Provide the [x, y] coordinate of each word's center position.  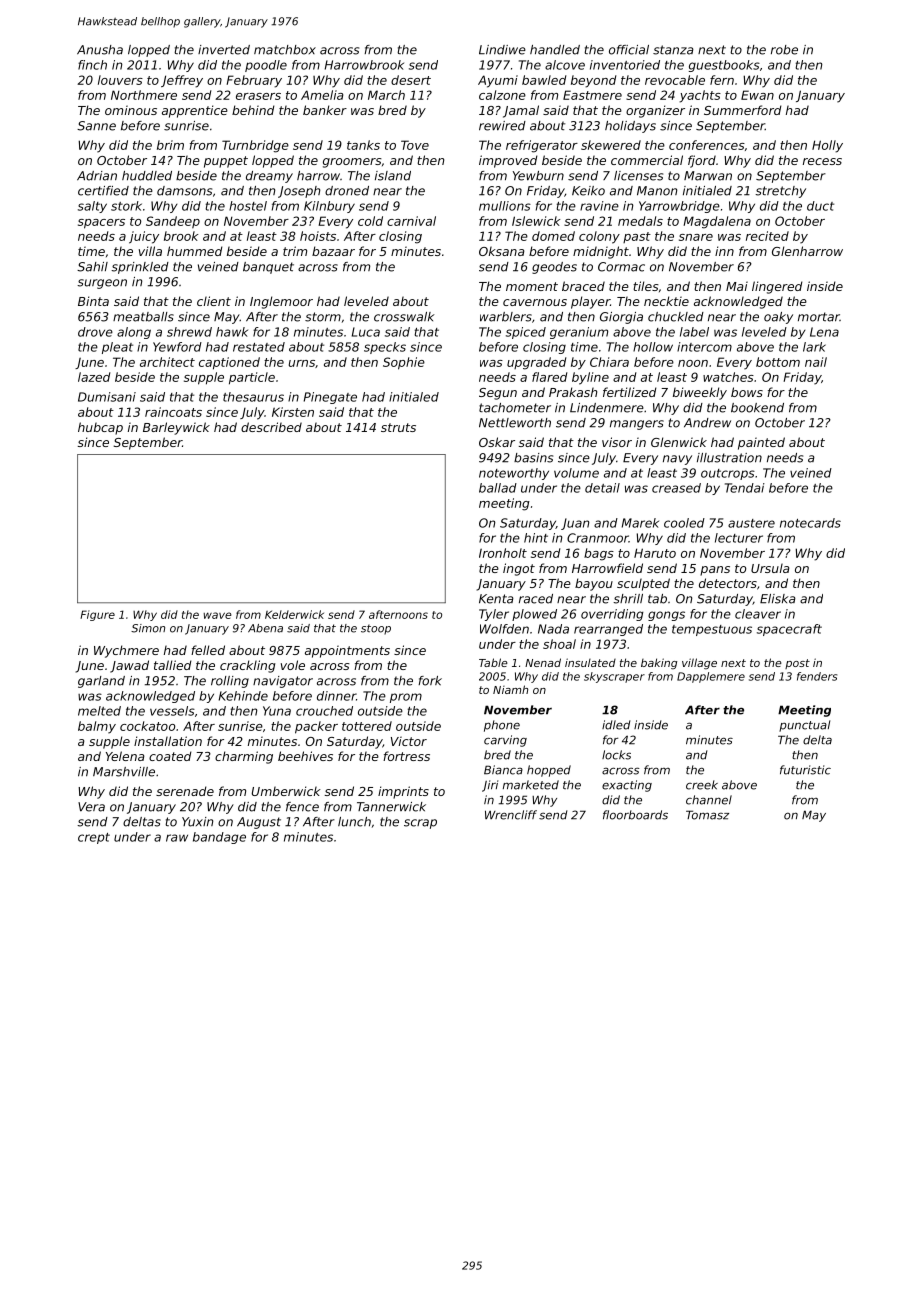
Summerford [743, 110]
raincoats [173, 412]
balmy [97, 727]
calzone [502, 95]
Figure [97, 615]
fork [430, 681]
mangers [637, 425]
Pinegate [330, 398]
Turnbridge [255, 146]
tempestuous [712, 630]
